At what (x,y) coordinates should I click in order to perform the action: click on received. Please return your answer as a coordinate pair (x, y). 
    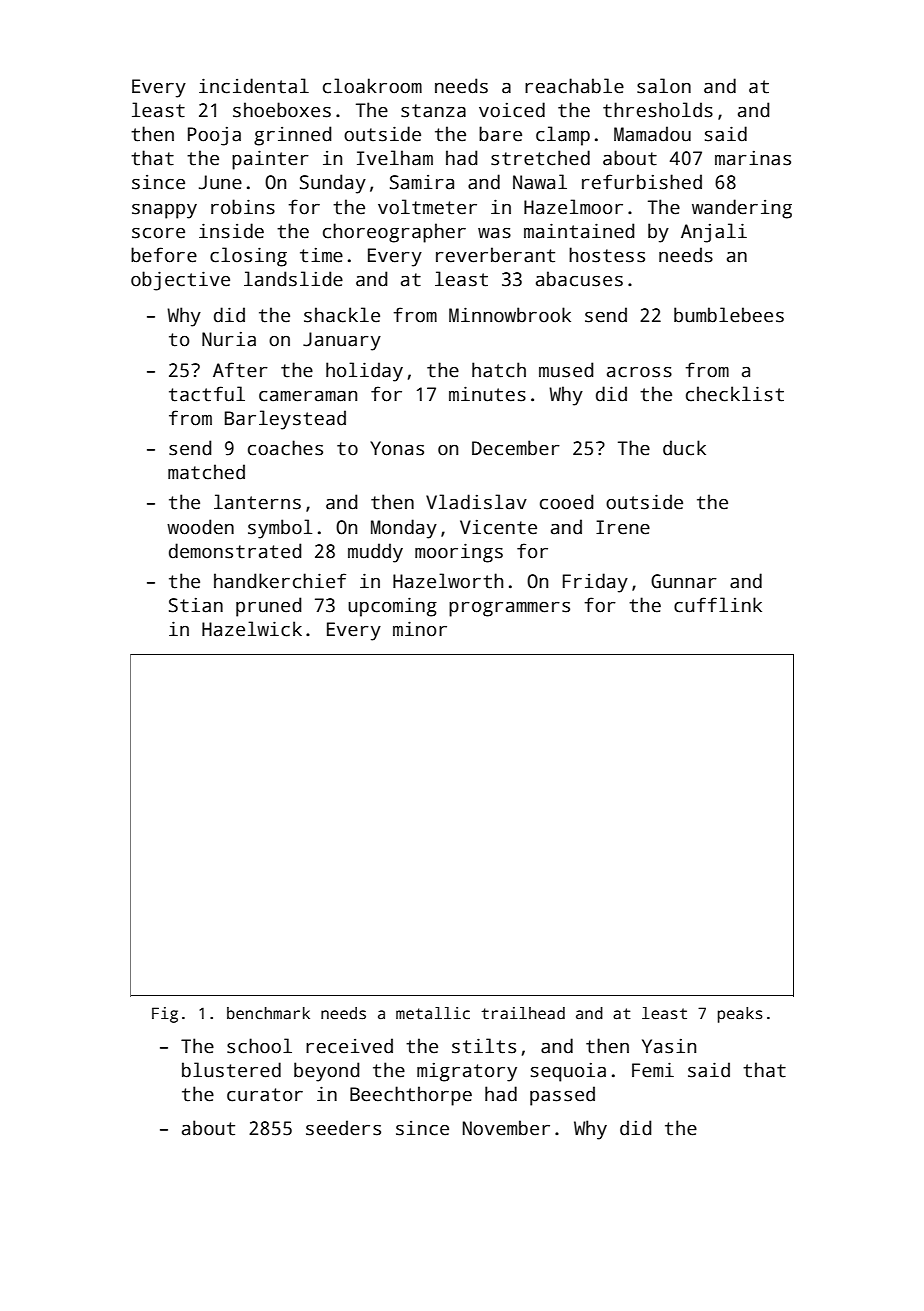
    Looking at the image, I should click on (349, 1046).
